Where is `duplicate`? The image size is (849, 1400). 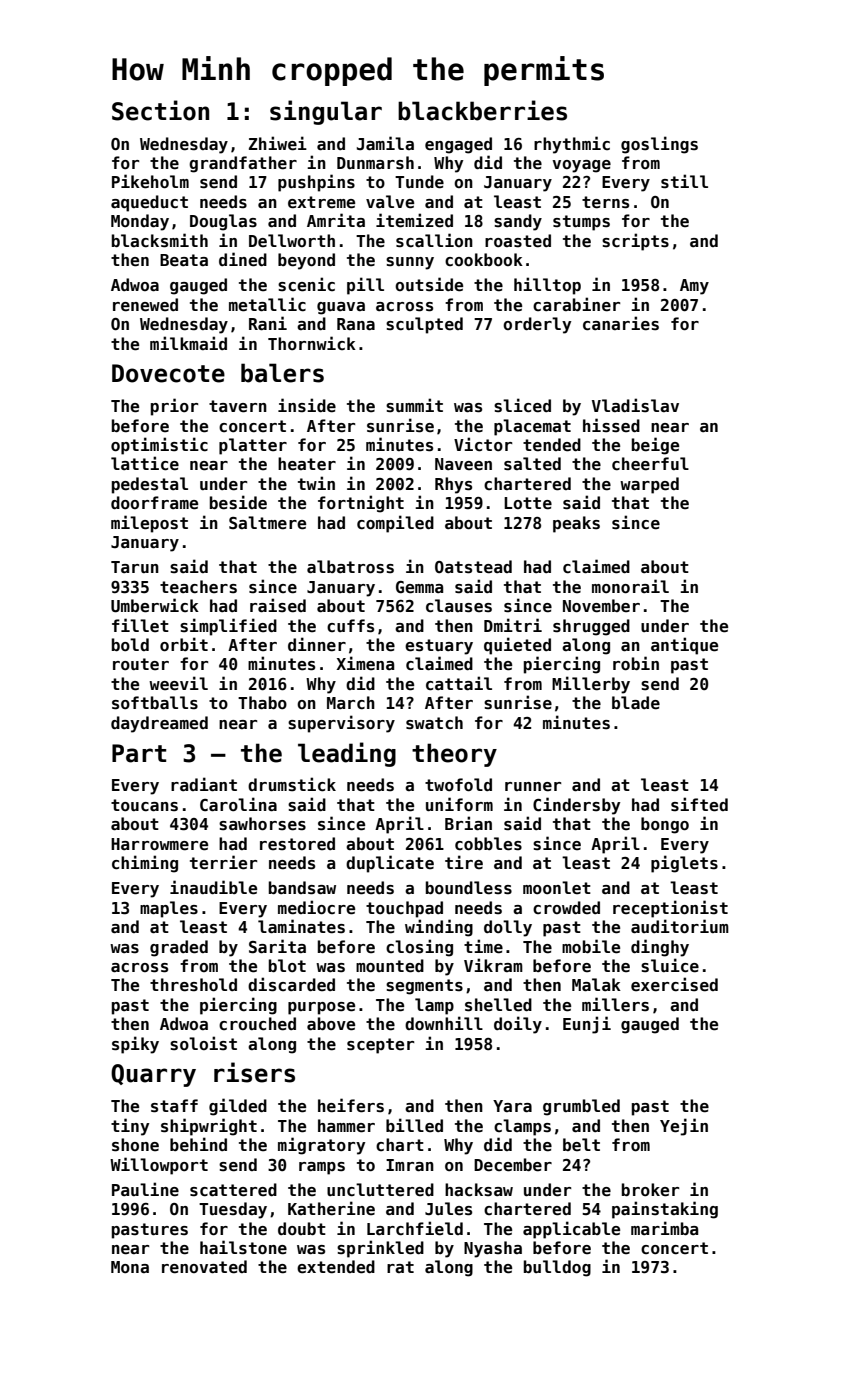
duplicate is located at coordinates (390, 864).
